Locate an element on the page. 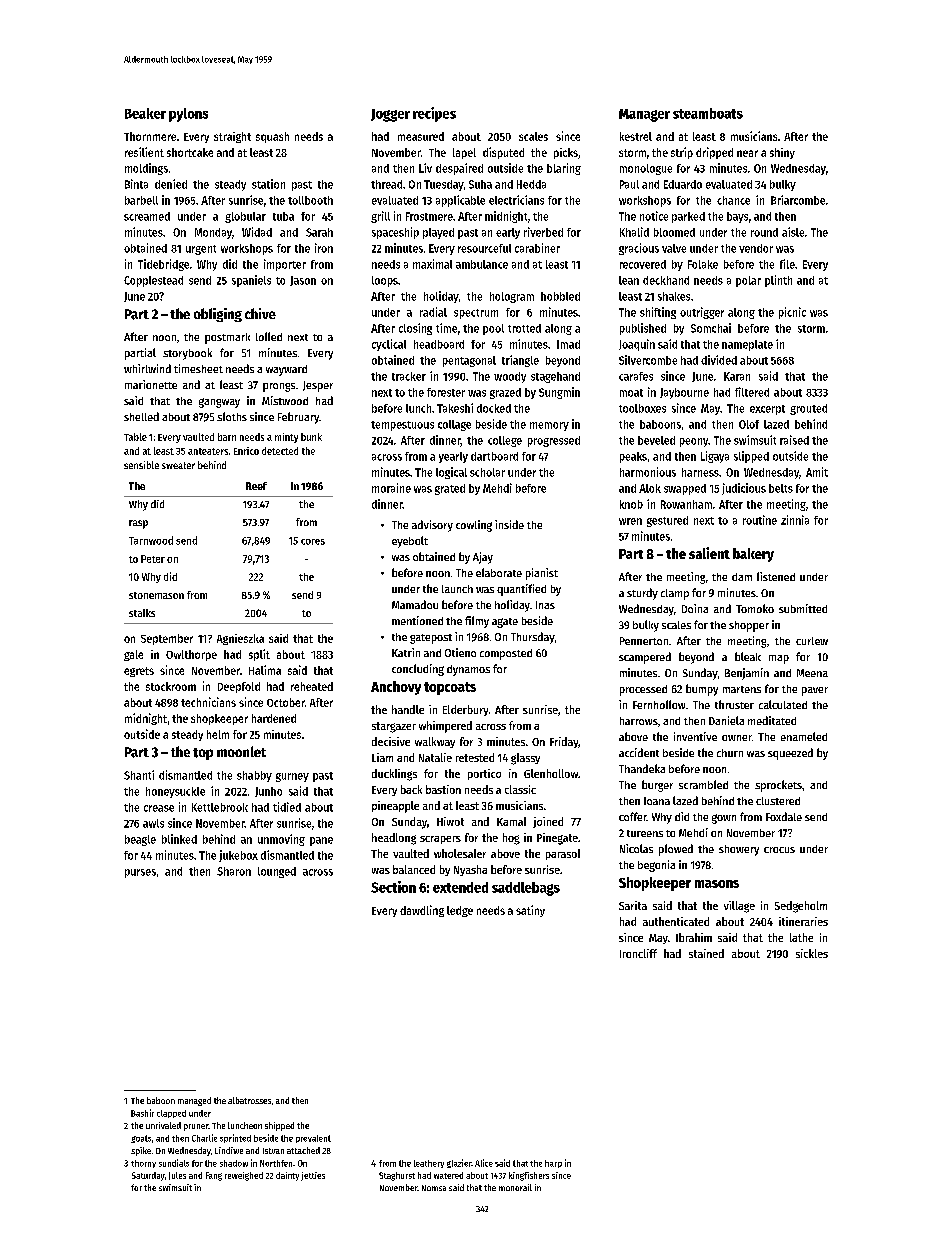 Image resolution: width=952 pixels, height=1233 pixels. docked is located at coordinates (494, 408).
